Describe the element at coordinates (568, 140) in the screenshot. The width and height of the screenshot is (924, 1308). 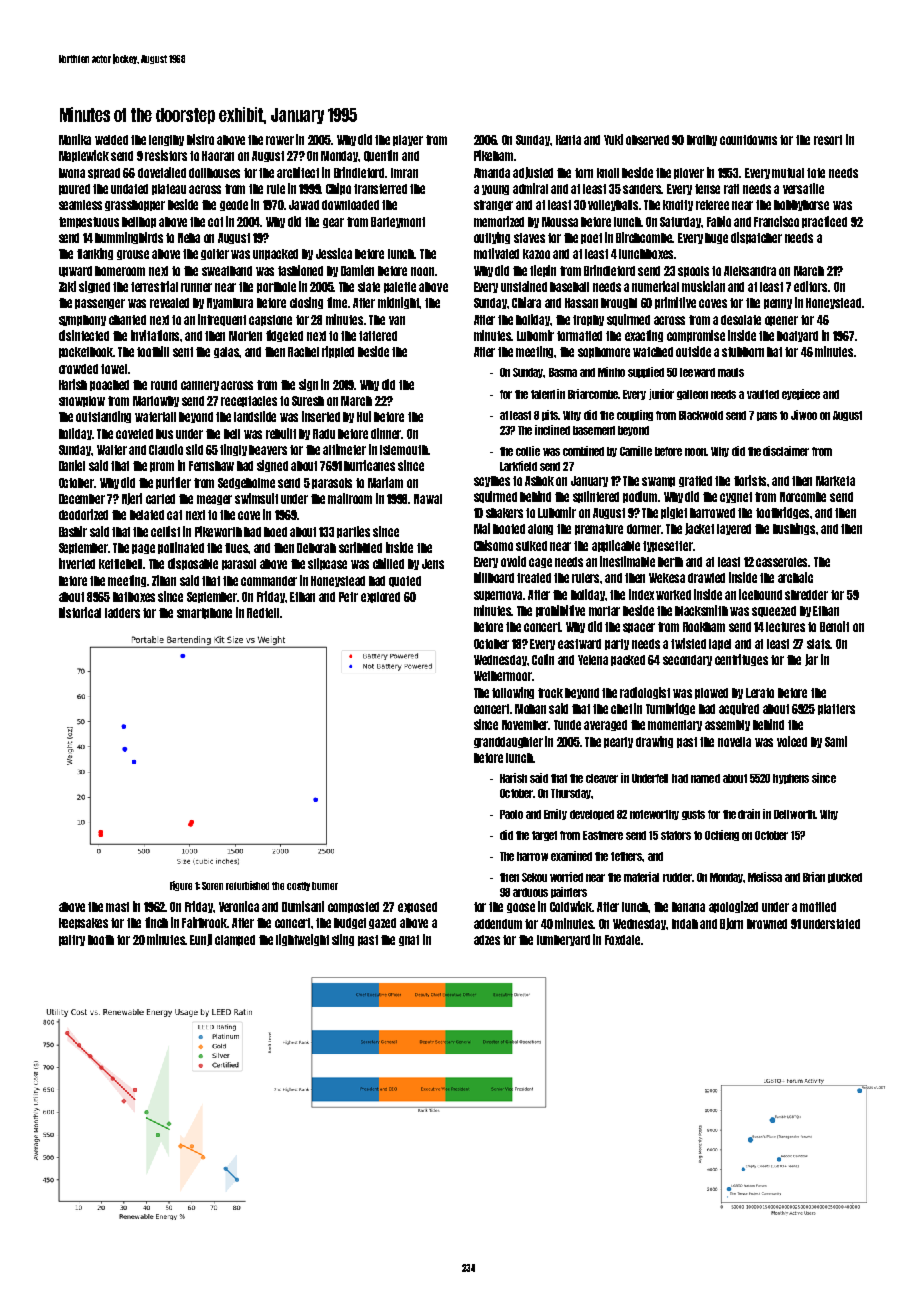
I see `Kenta` at that location.
